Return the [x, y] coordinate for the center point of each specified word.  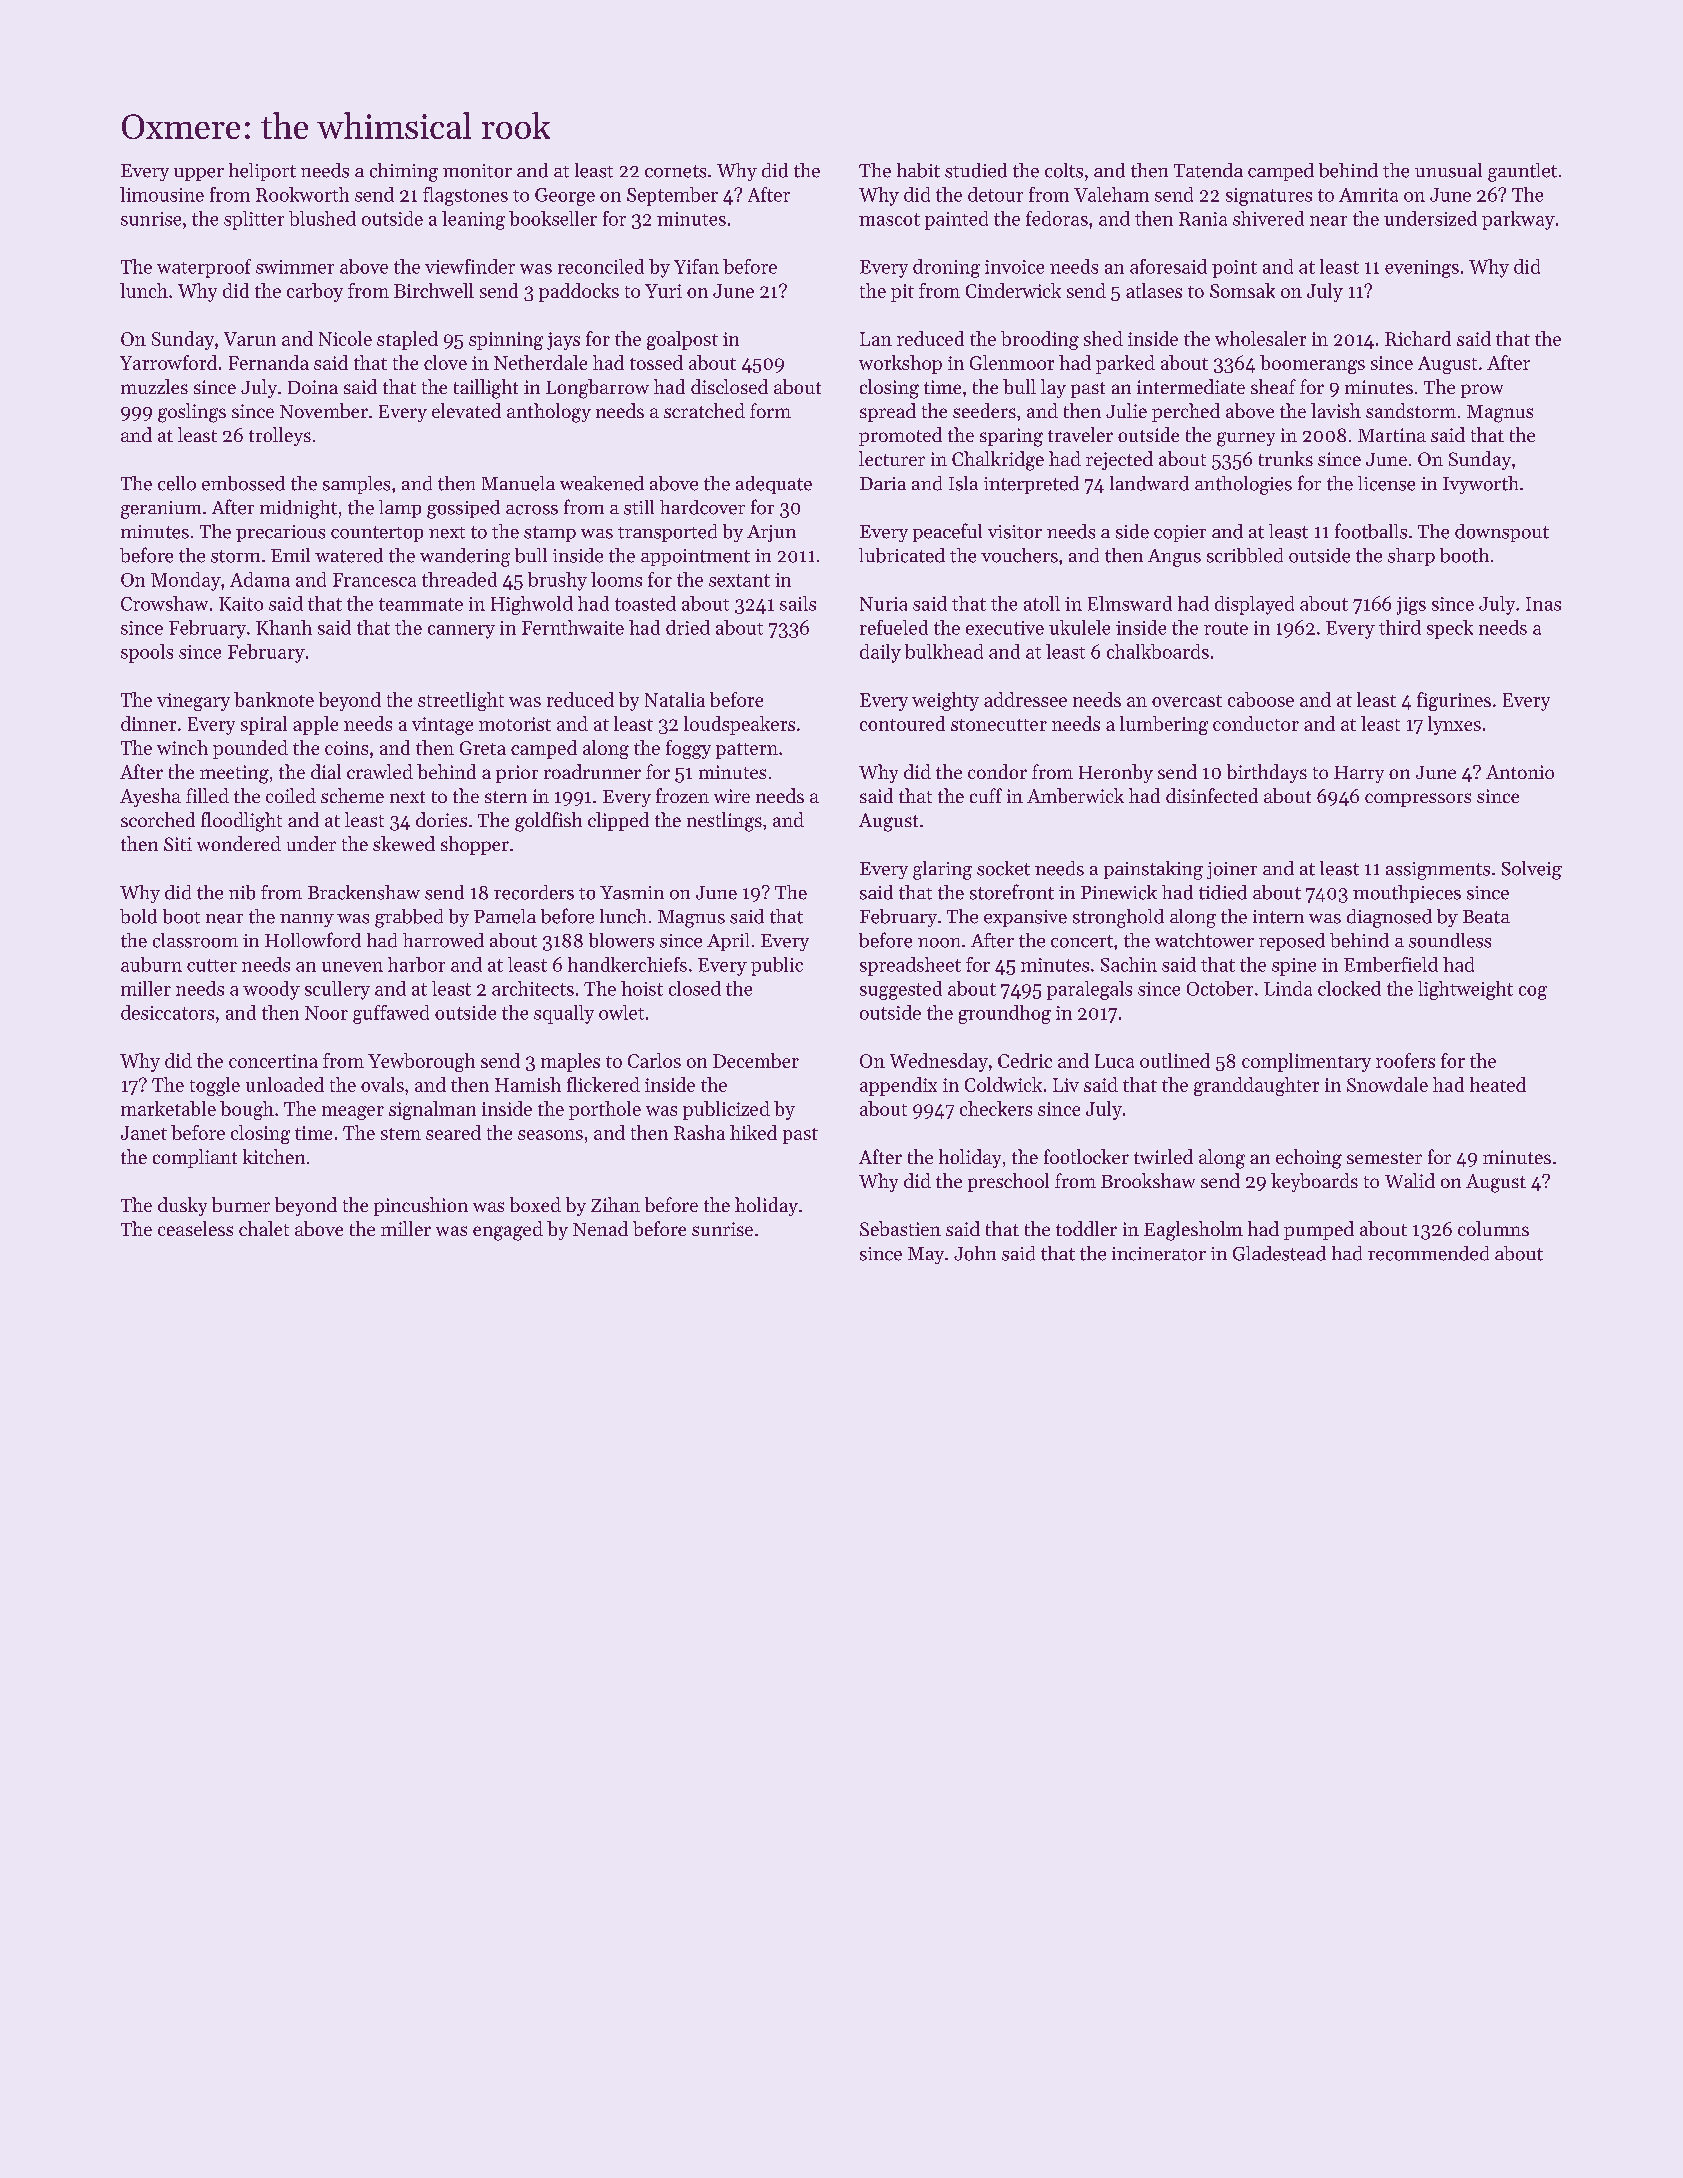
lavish [1336, 410]
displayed [1254, 605]
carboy [315, 292]
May [926, 1255]
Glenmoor [1012, 362]
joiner [1232, 870]
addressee [1025, 699]
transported [667, 533]
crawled [380, 771]
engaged [508, 1231]
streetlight [461, 701]
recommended [1428, 1253]
